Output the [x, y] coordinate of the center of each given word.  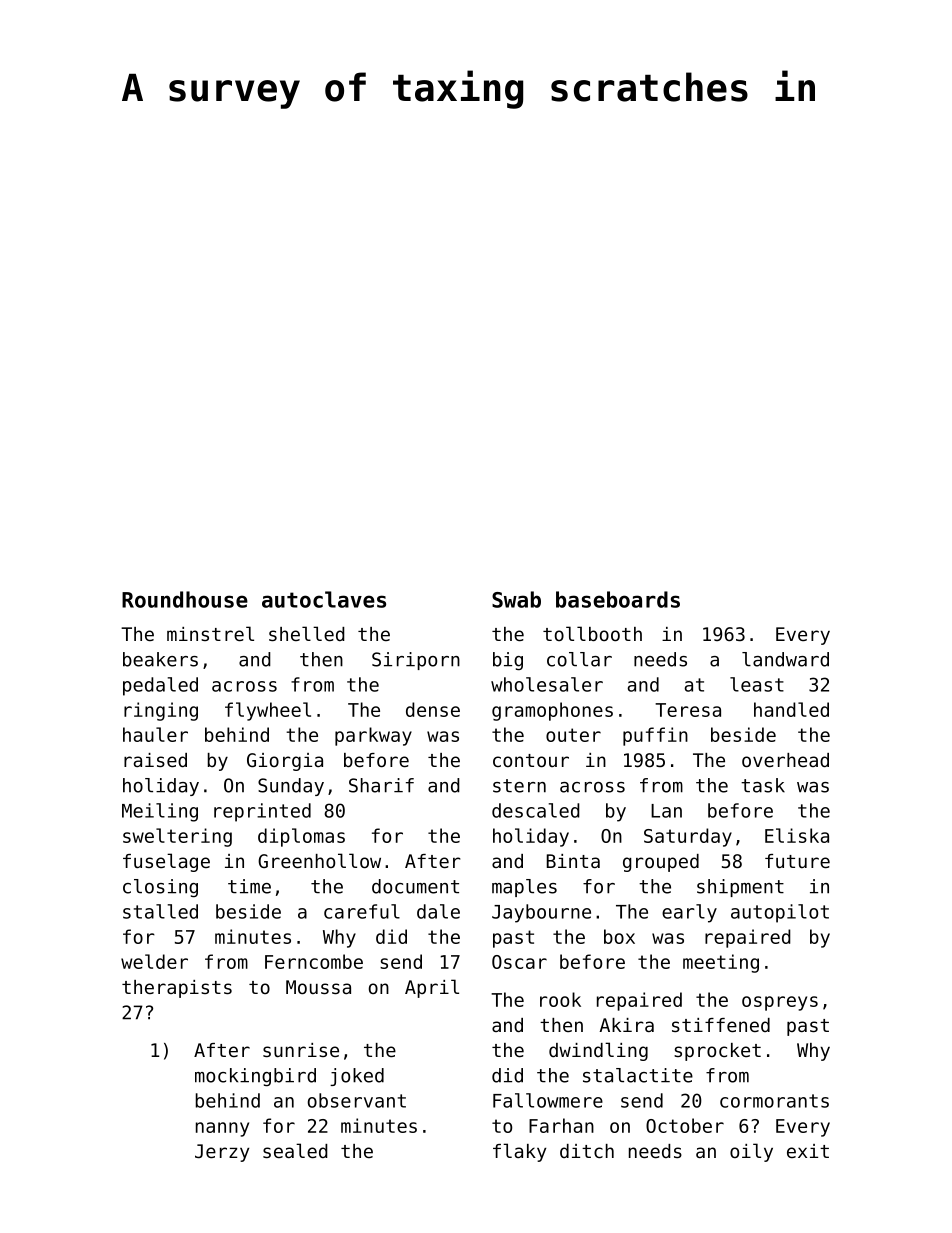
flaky [519, 1152]
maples [524, 888]
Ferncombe [314, 961]
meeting [721, 963]
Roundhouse [185, 599]
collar [579, 659]
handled [791, 709]
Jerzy [222, 1153]
